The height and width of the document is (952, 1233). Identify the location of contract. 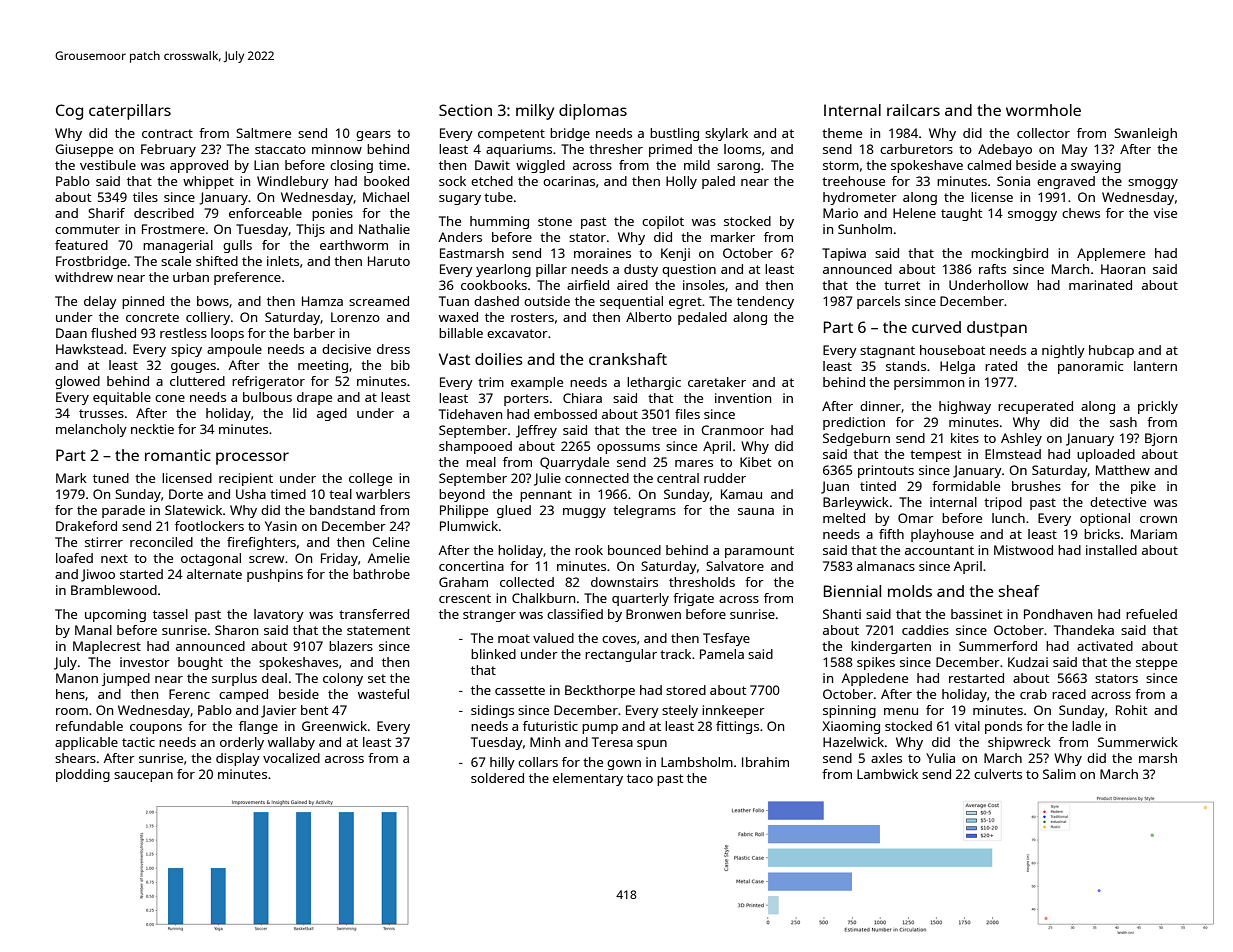
(167, 133).
